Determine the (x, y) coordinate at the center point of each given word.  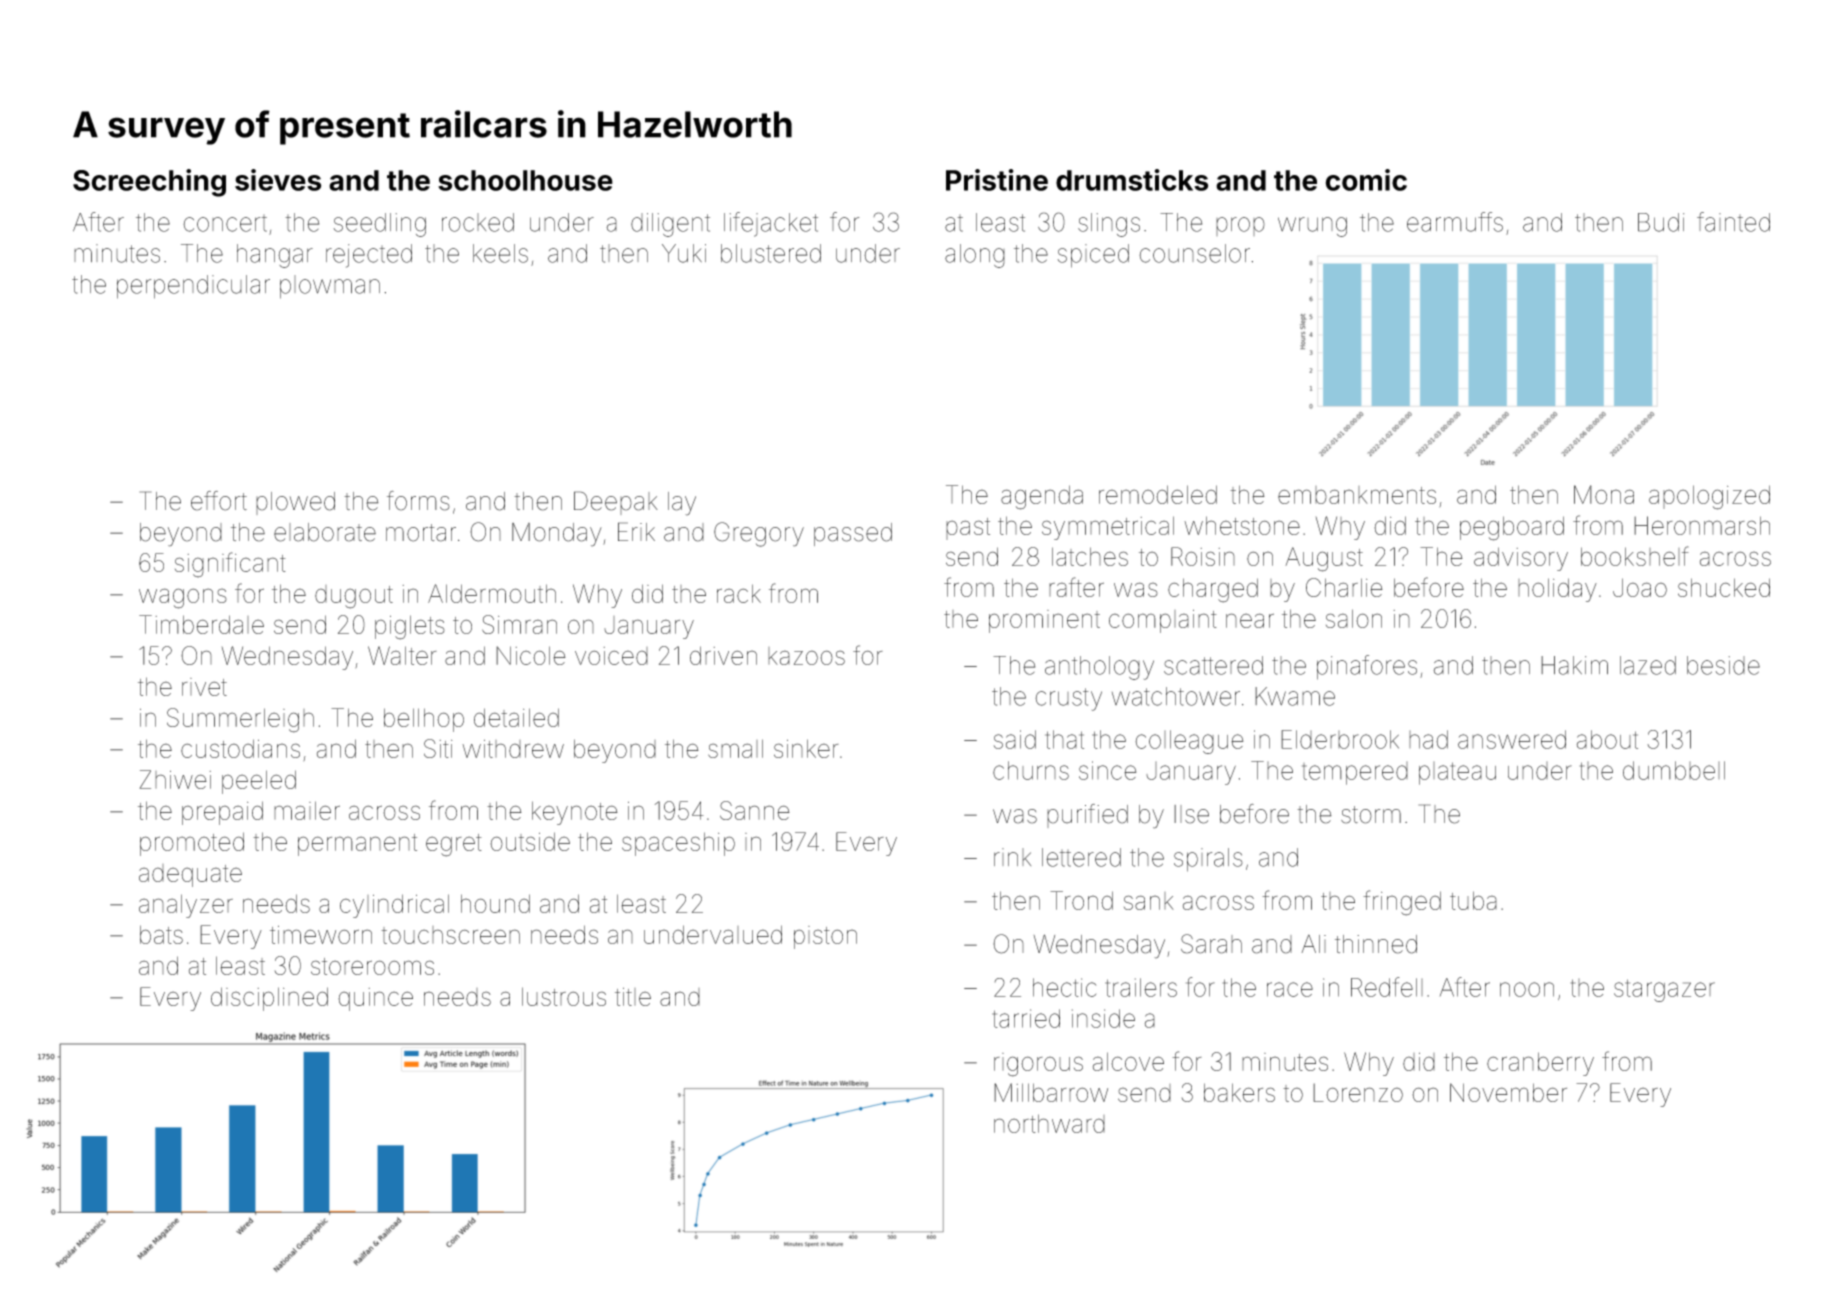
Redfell (1387, 987)
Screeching (149, 183)
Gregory (759, 534)
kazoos (806, 656)
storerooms (372, 966)
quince (375, 999)
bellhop (424, 720)
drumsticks (1132, 180)
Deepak (616, 503)
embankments (1357, 495)
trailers (1141, 987)
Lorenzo (1358, 1092)
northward (1049, 1123)
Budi (1661, 222)
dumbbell (1674, 770)
